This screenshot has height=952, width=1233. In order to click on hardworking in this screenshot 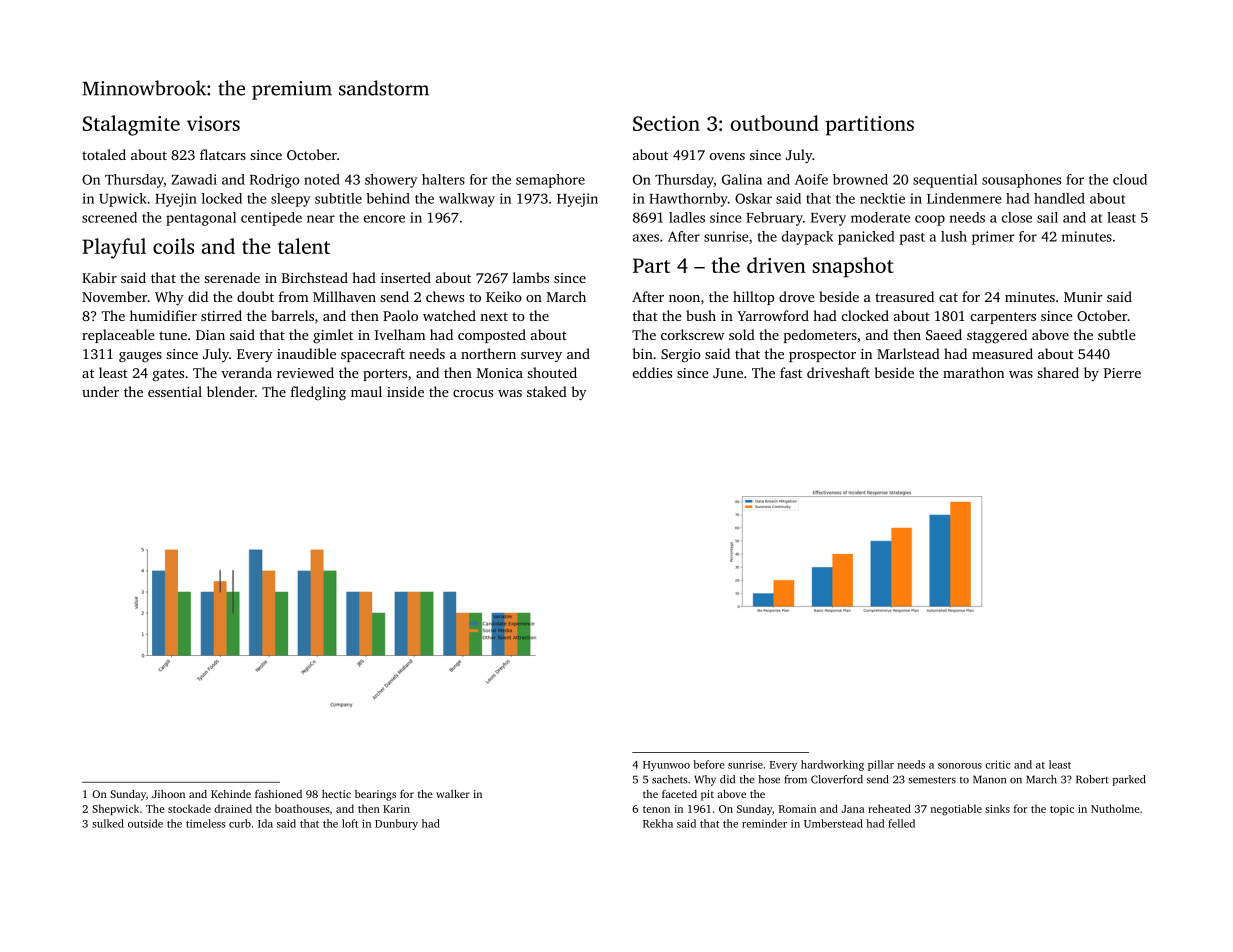, I will do `click(832, 765)`.
